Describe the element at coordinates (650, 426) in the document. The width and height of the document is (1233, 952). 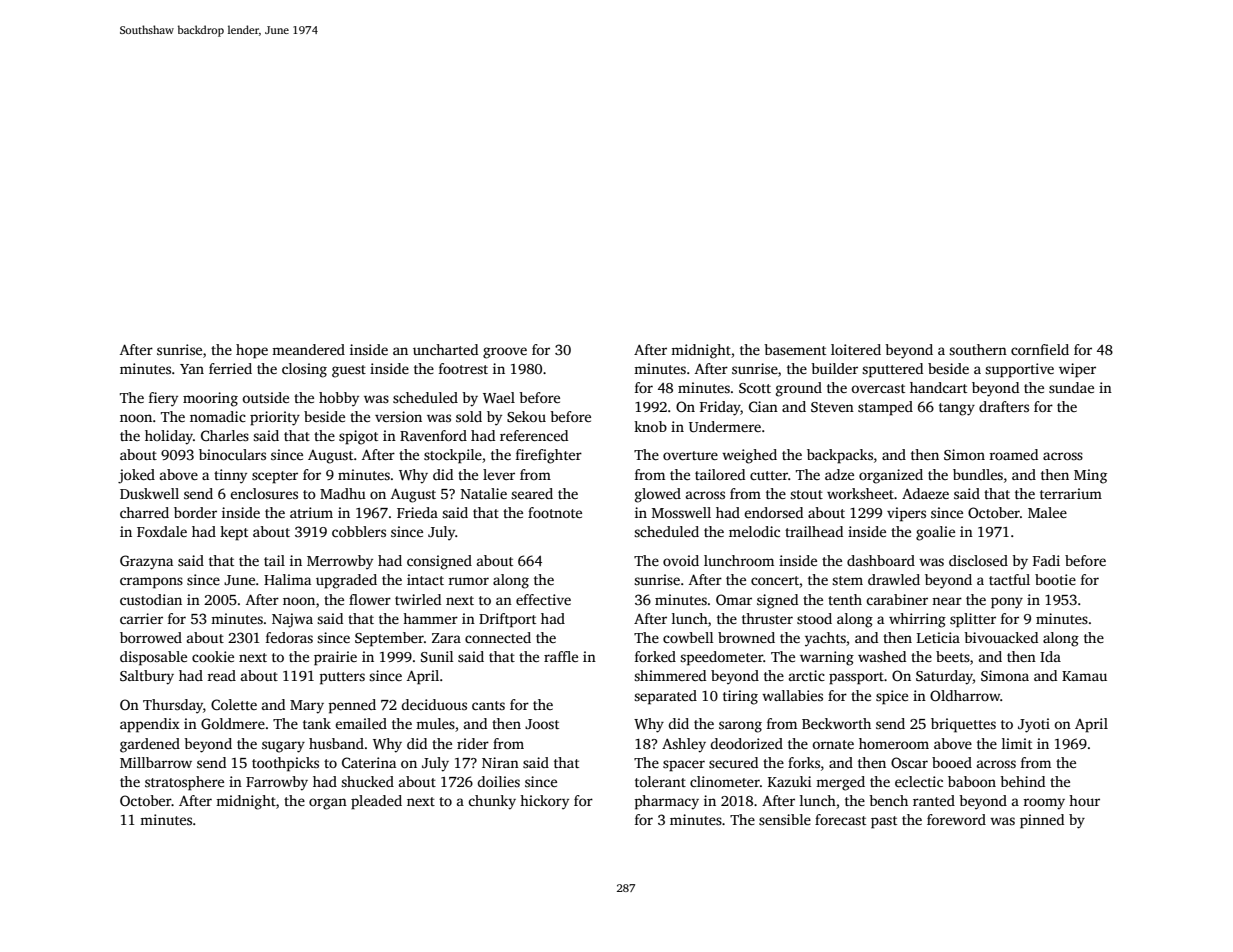
I see `knob` at that location.
